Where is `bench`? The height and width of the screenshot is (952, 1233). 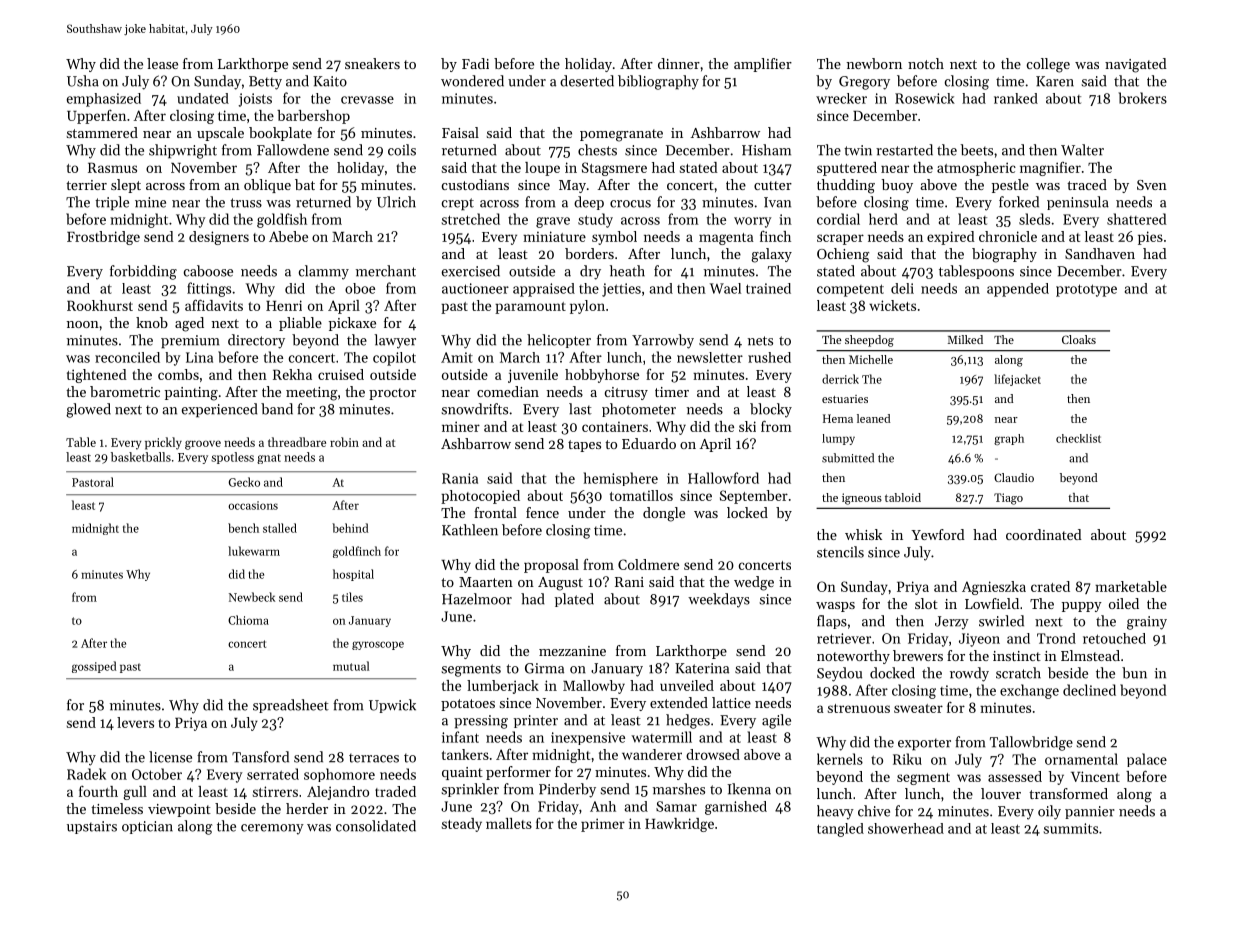
bench is located at coordinates (243, 528).
